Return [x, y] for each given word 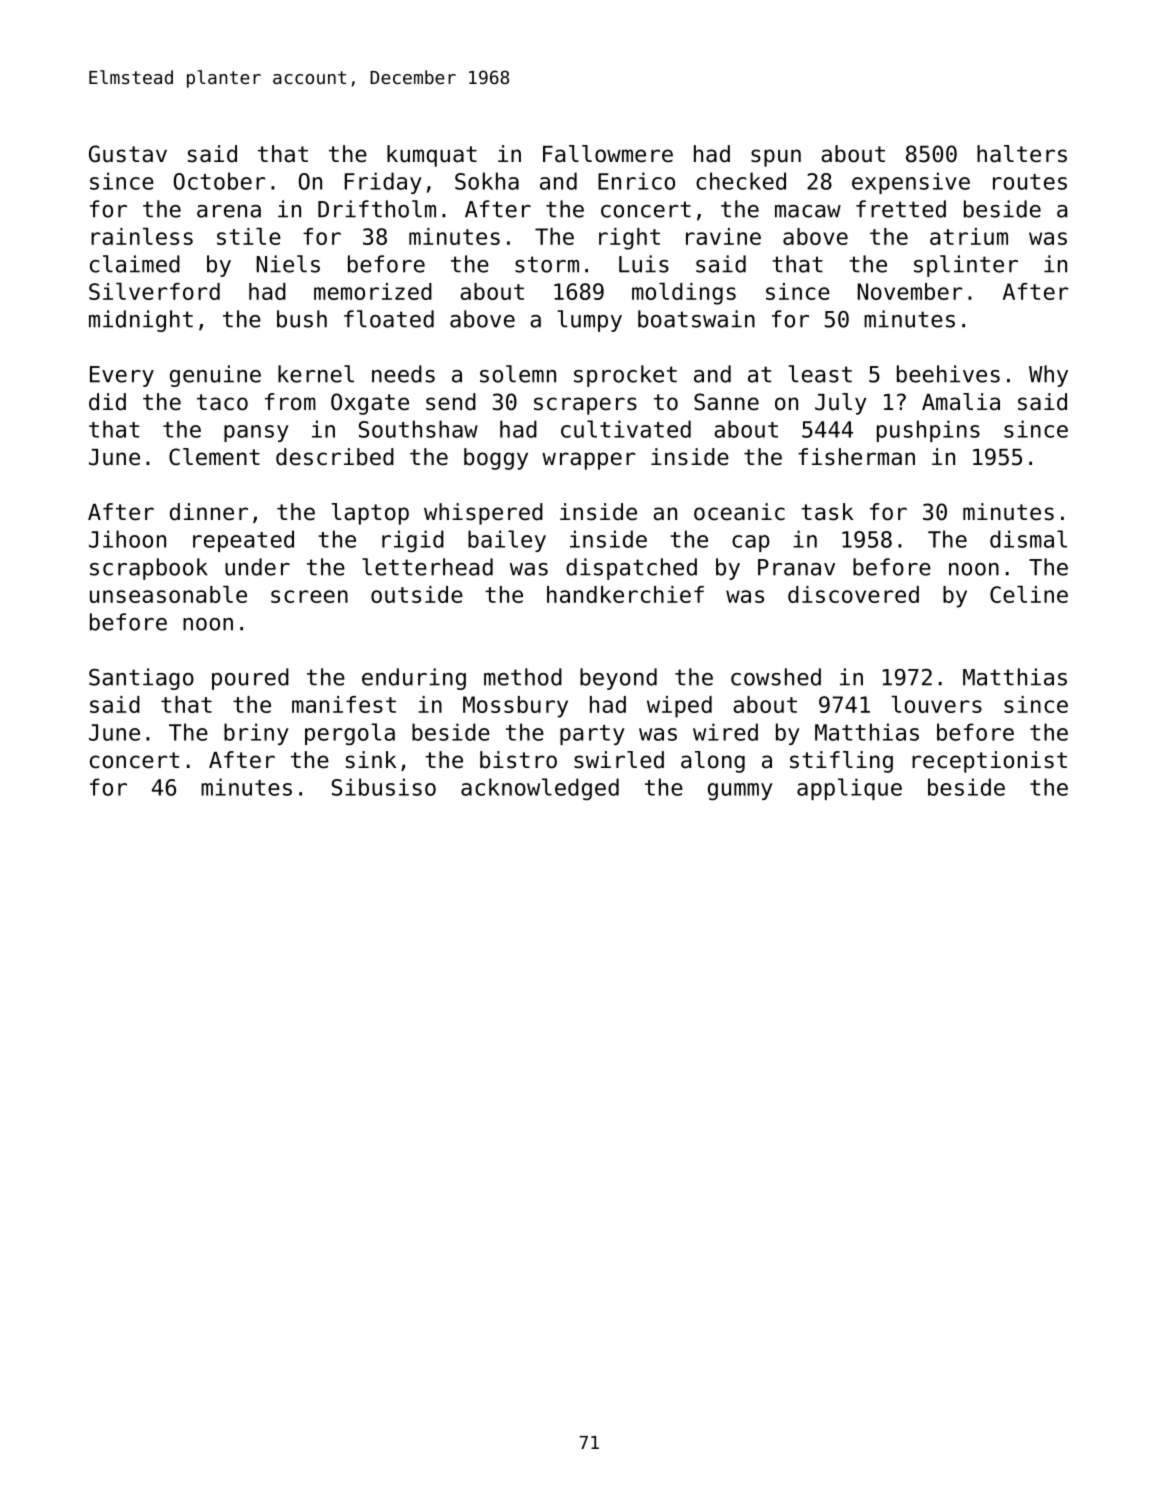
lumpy [590, 321]
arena [229, 211]
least [820, 374]
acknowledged [540, 789]
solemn [518, 374]
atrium [969, 236]
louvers [936, 704]
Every [122, 376]
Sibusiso [384, 787]
